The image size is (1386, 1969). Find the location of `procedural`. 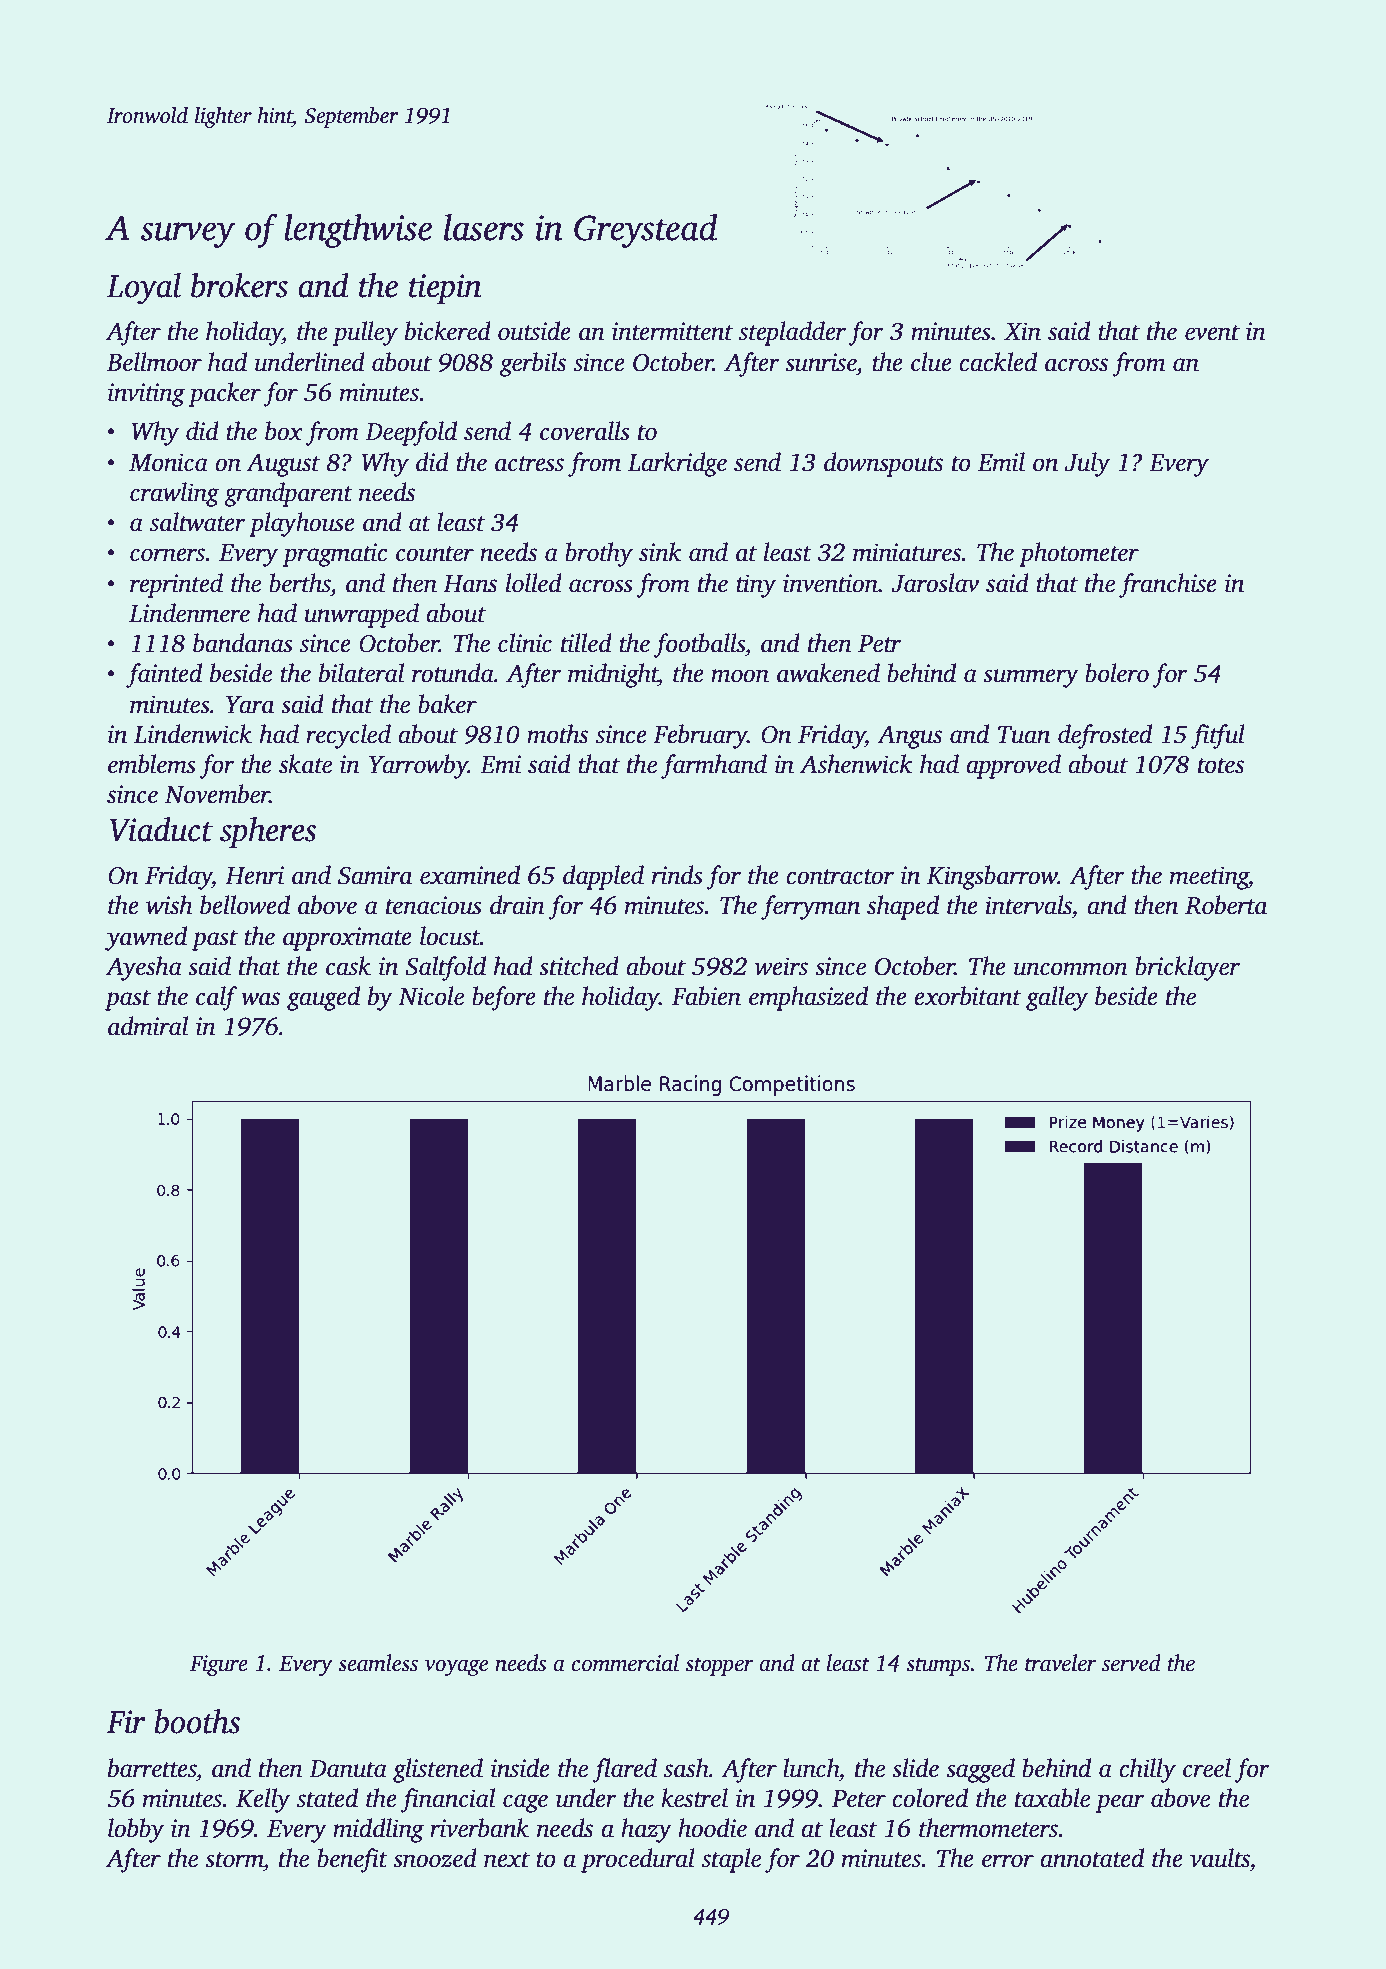

procedural is located at coordinates (638, 1860).
